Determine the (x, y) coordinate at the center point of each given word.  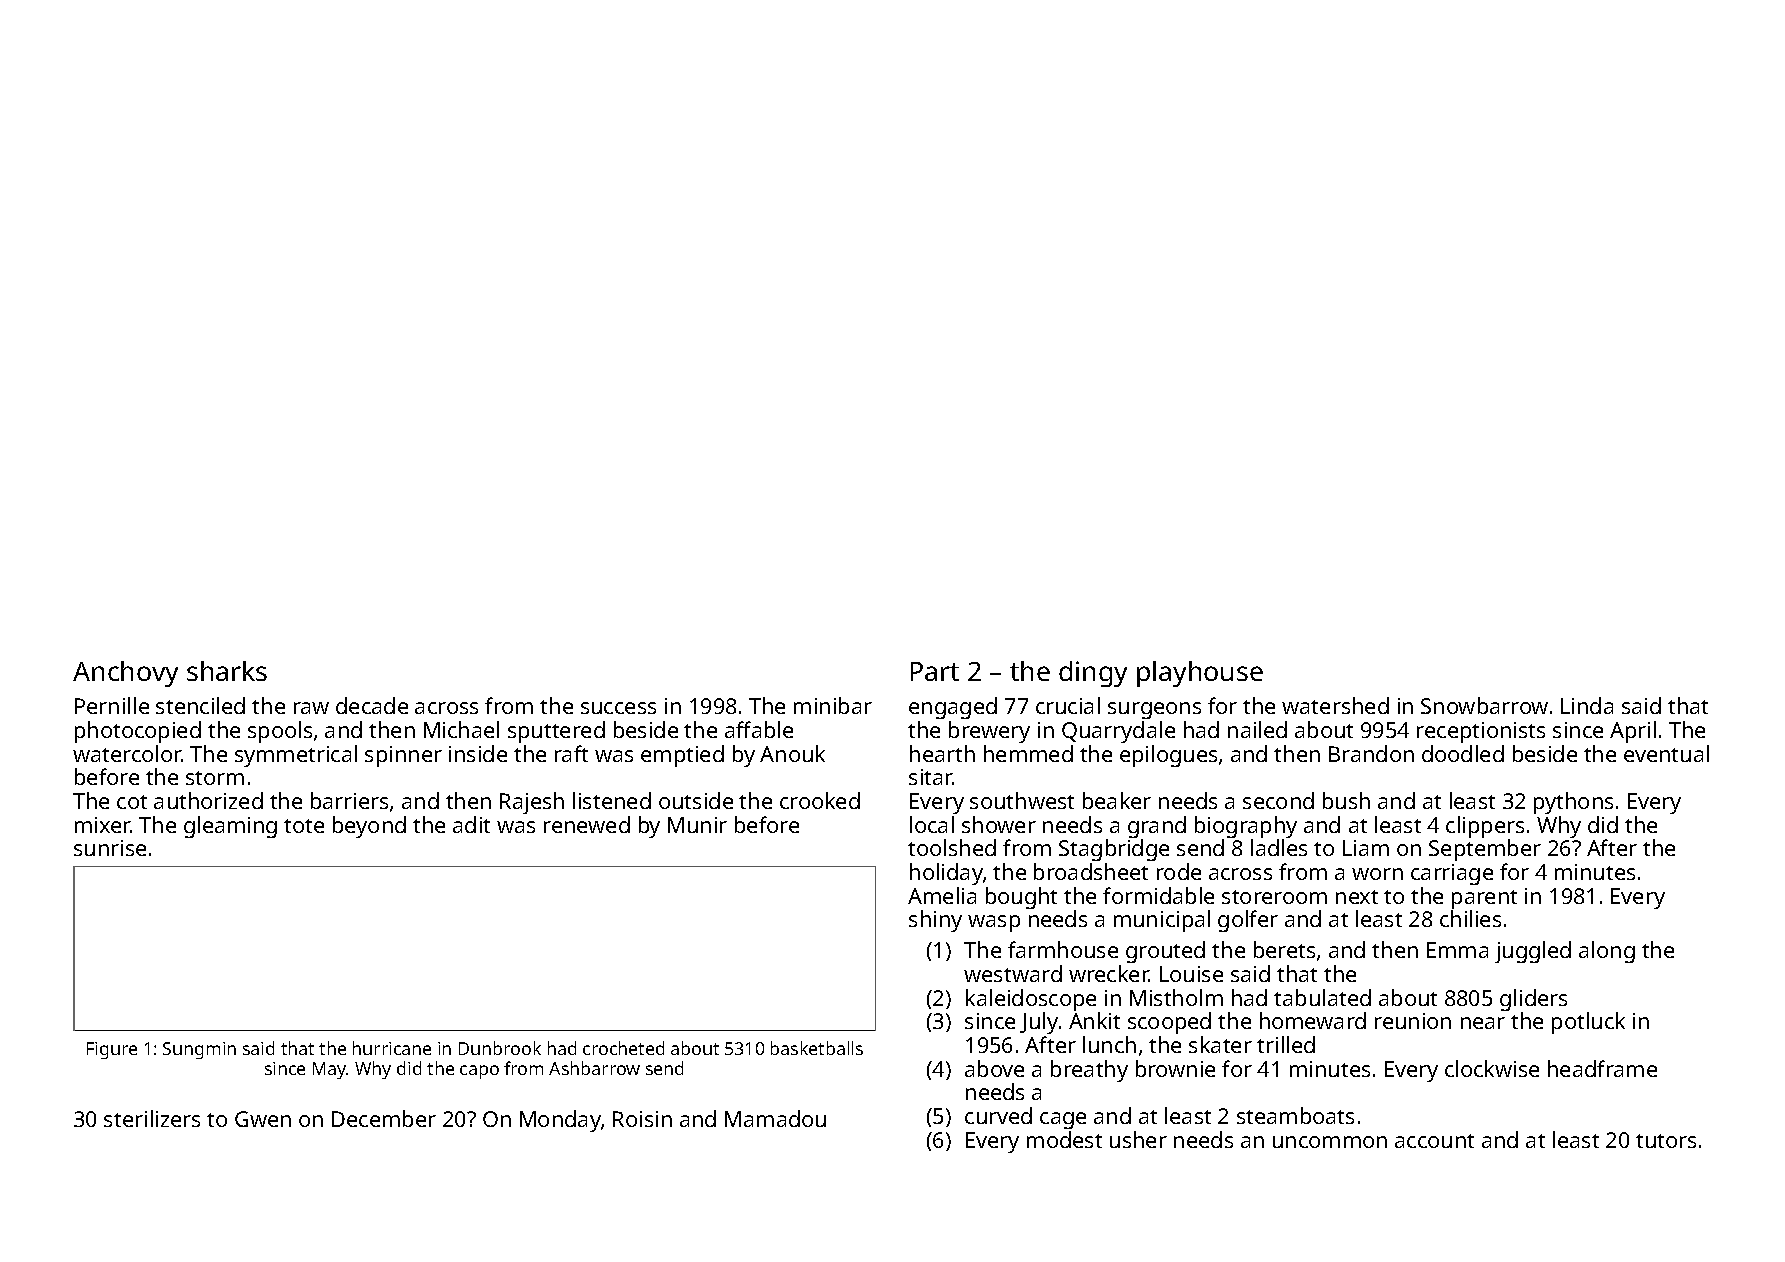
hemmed (1028, 753)
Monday (560, 1121)
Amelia (942, 895)
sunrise (110, 848)
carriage (1452, 874)
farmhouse (1063, 949)
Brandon (1371, 753)
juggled (1533, 952)
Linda (1587, 705)
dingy (1093, 674)
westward (1013, 973)
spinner (403, 756)
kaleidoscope (1031, 1000)
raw (311, 708)
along (1607, 952)
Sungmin (199, 1050)
